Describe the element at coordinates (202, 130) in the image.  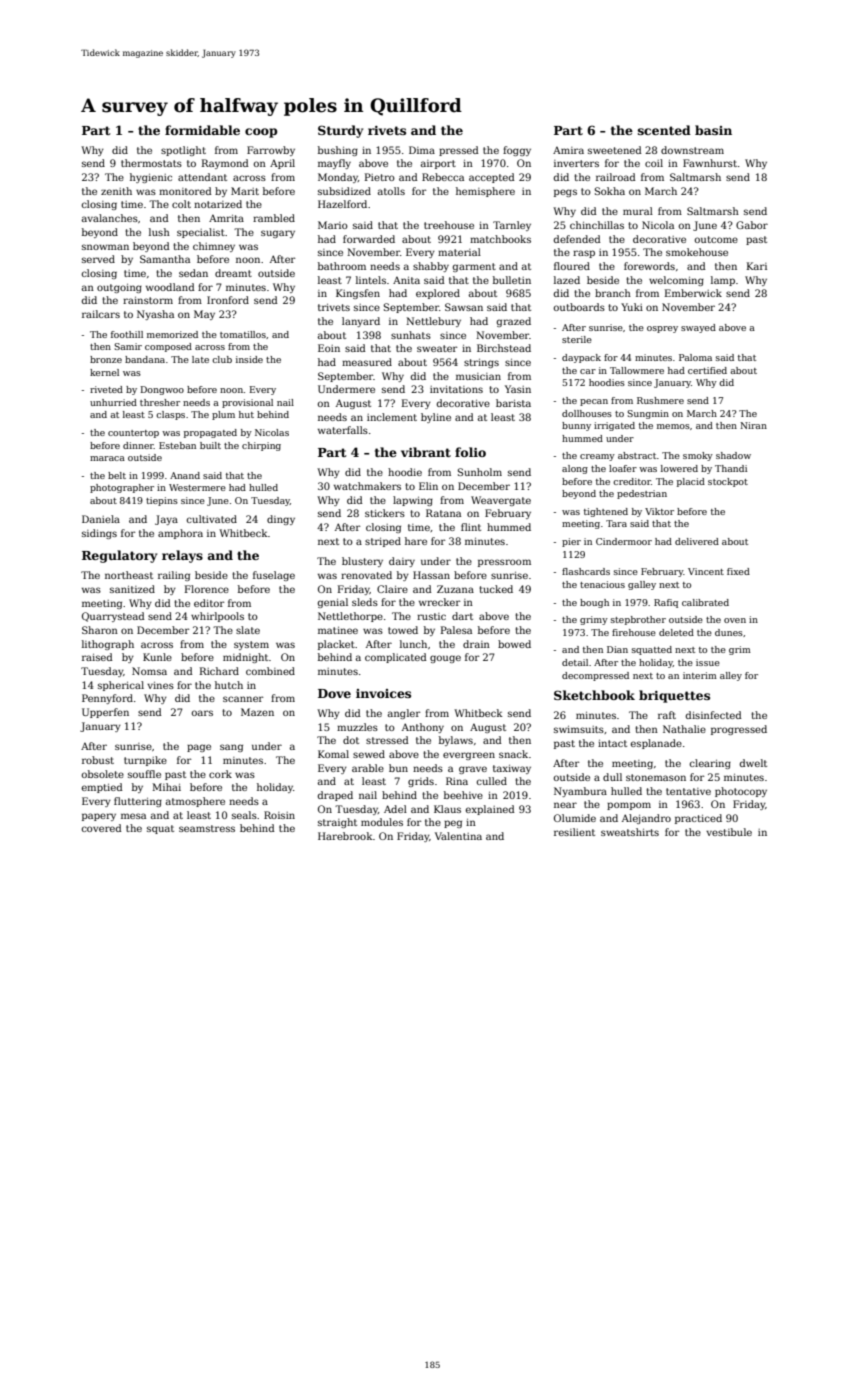
I see `formidable` at that location.
